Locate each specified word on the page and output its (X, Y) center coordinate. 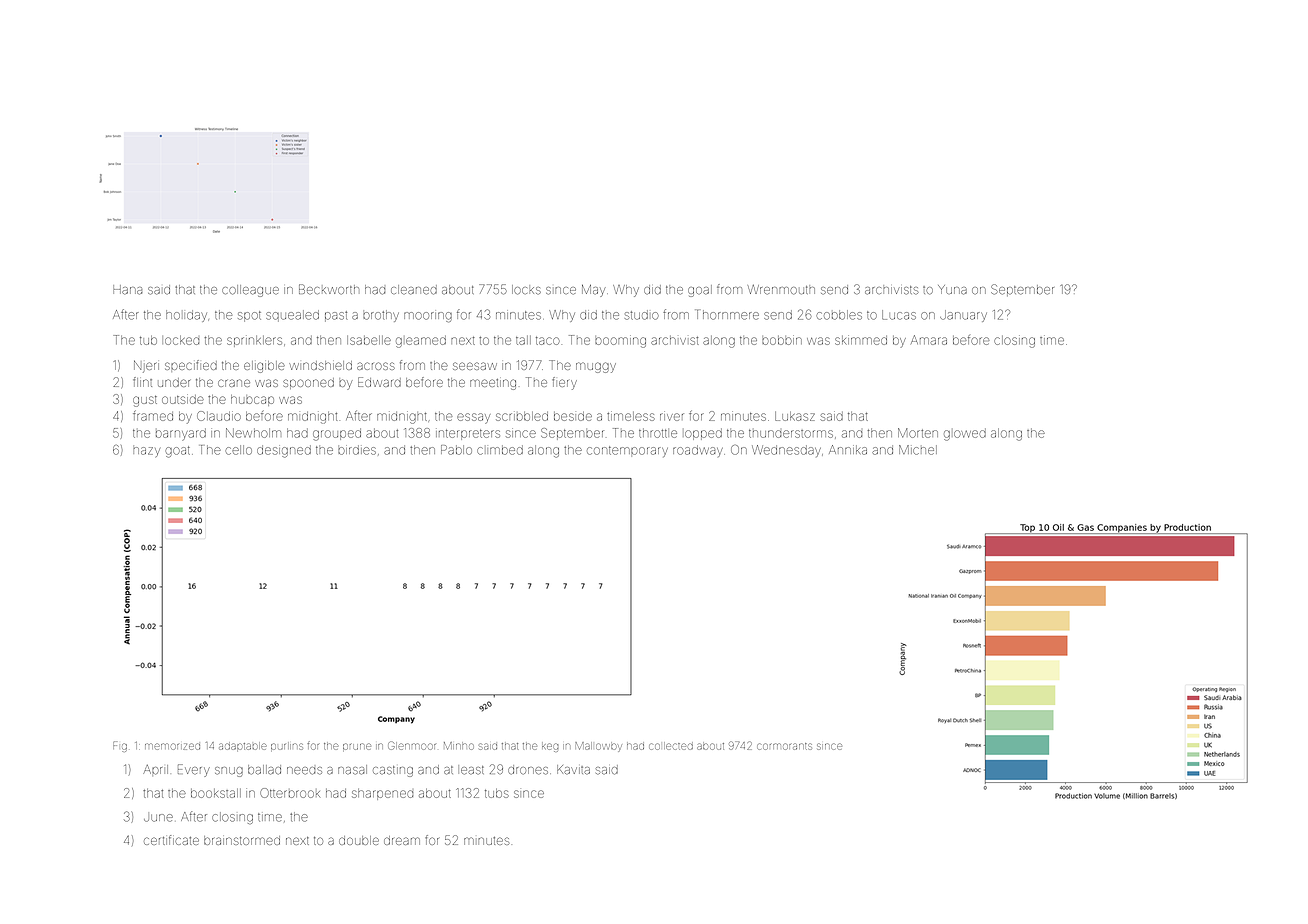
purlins (287, 746)
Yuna (952, 290)
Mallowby (598, 746)
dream (402, 840)
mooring (428, 317)
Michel (918, 450)
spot (249, 316)
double (359, 840)
